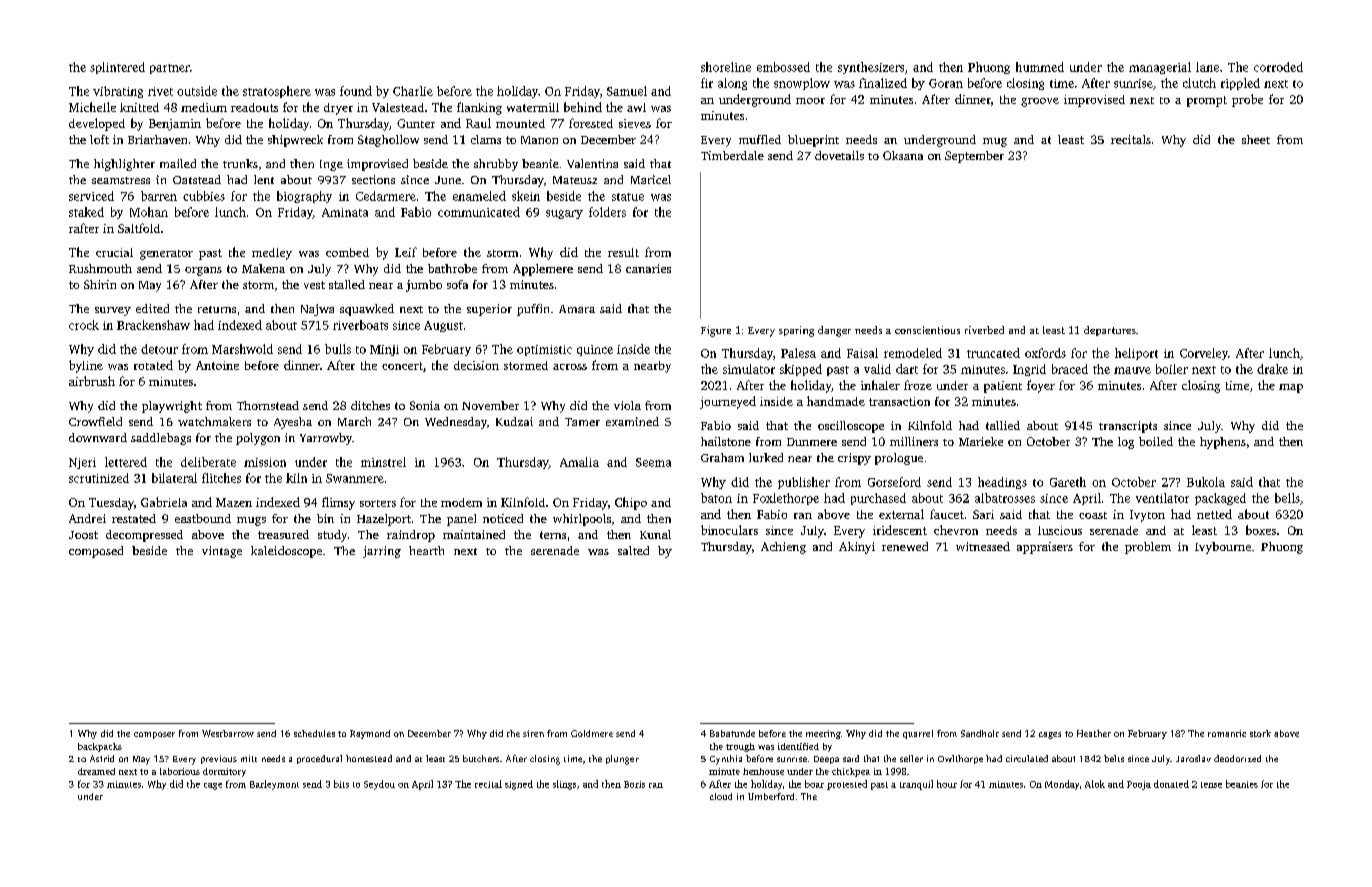  Describe the element at coordinates (1278, 67) in the screenshot. I see `corroded` at that location.
